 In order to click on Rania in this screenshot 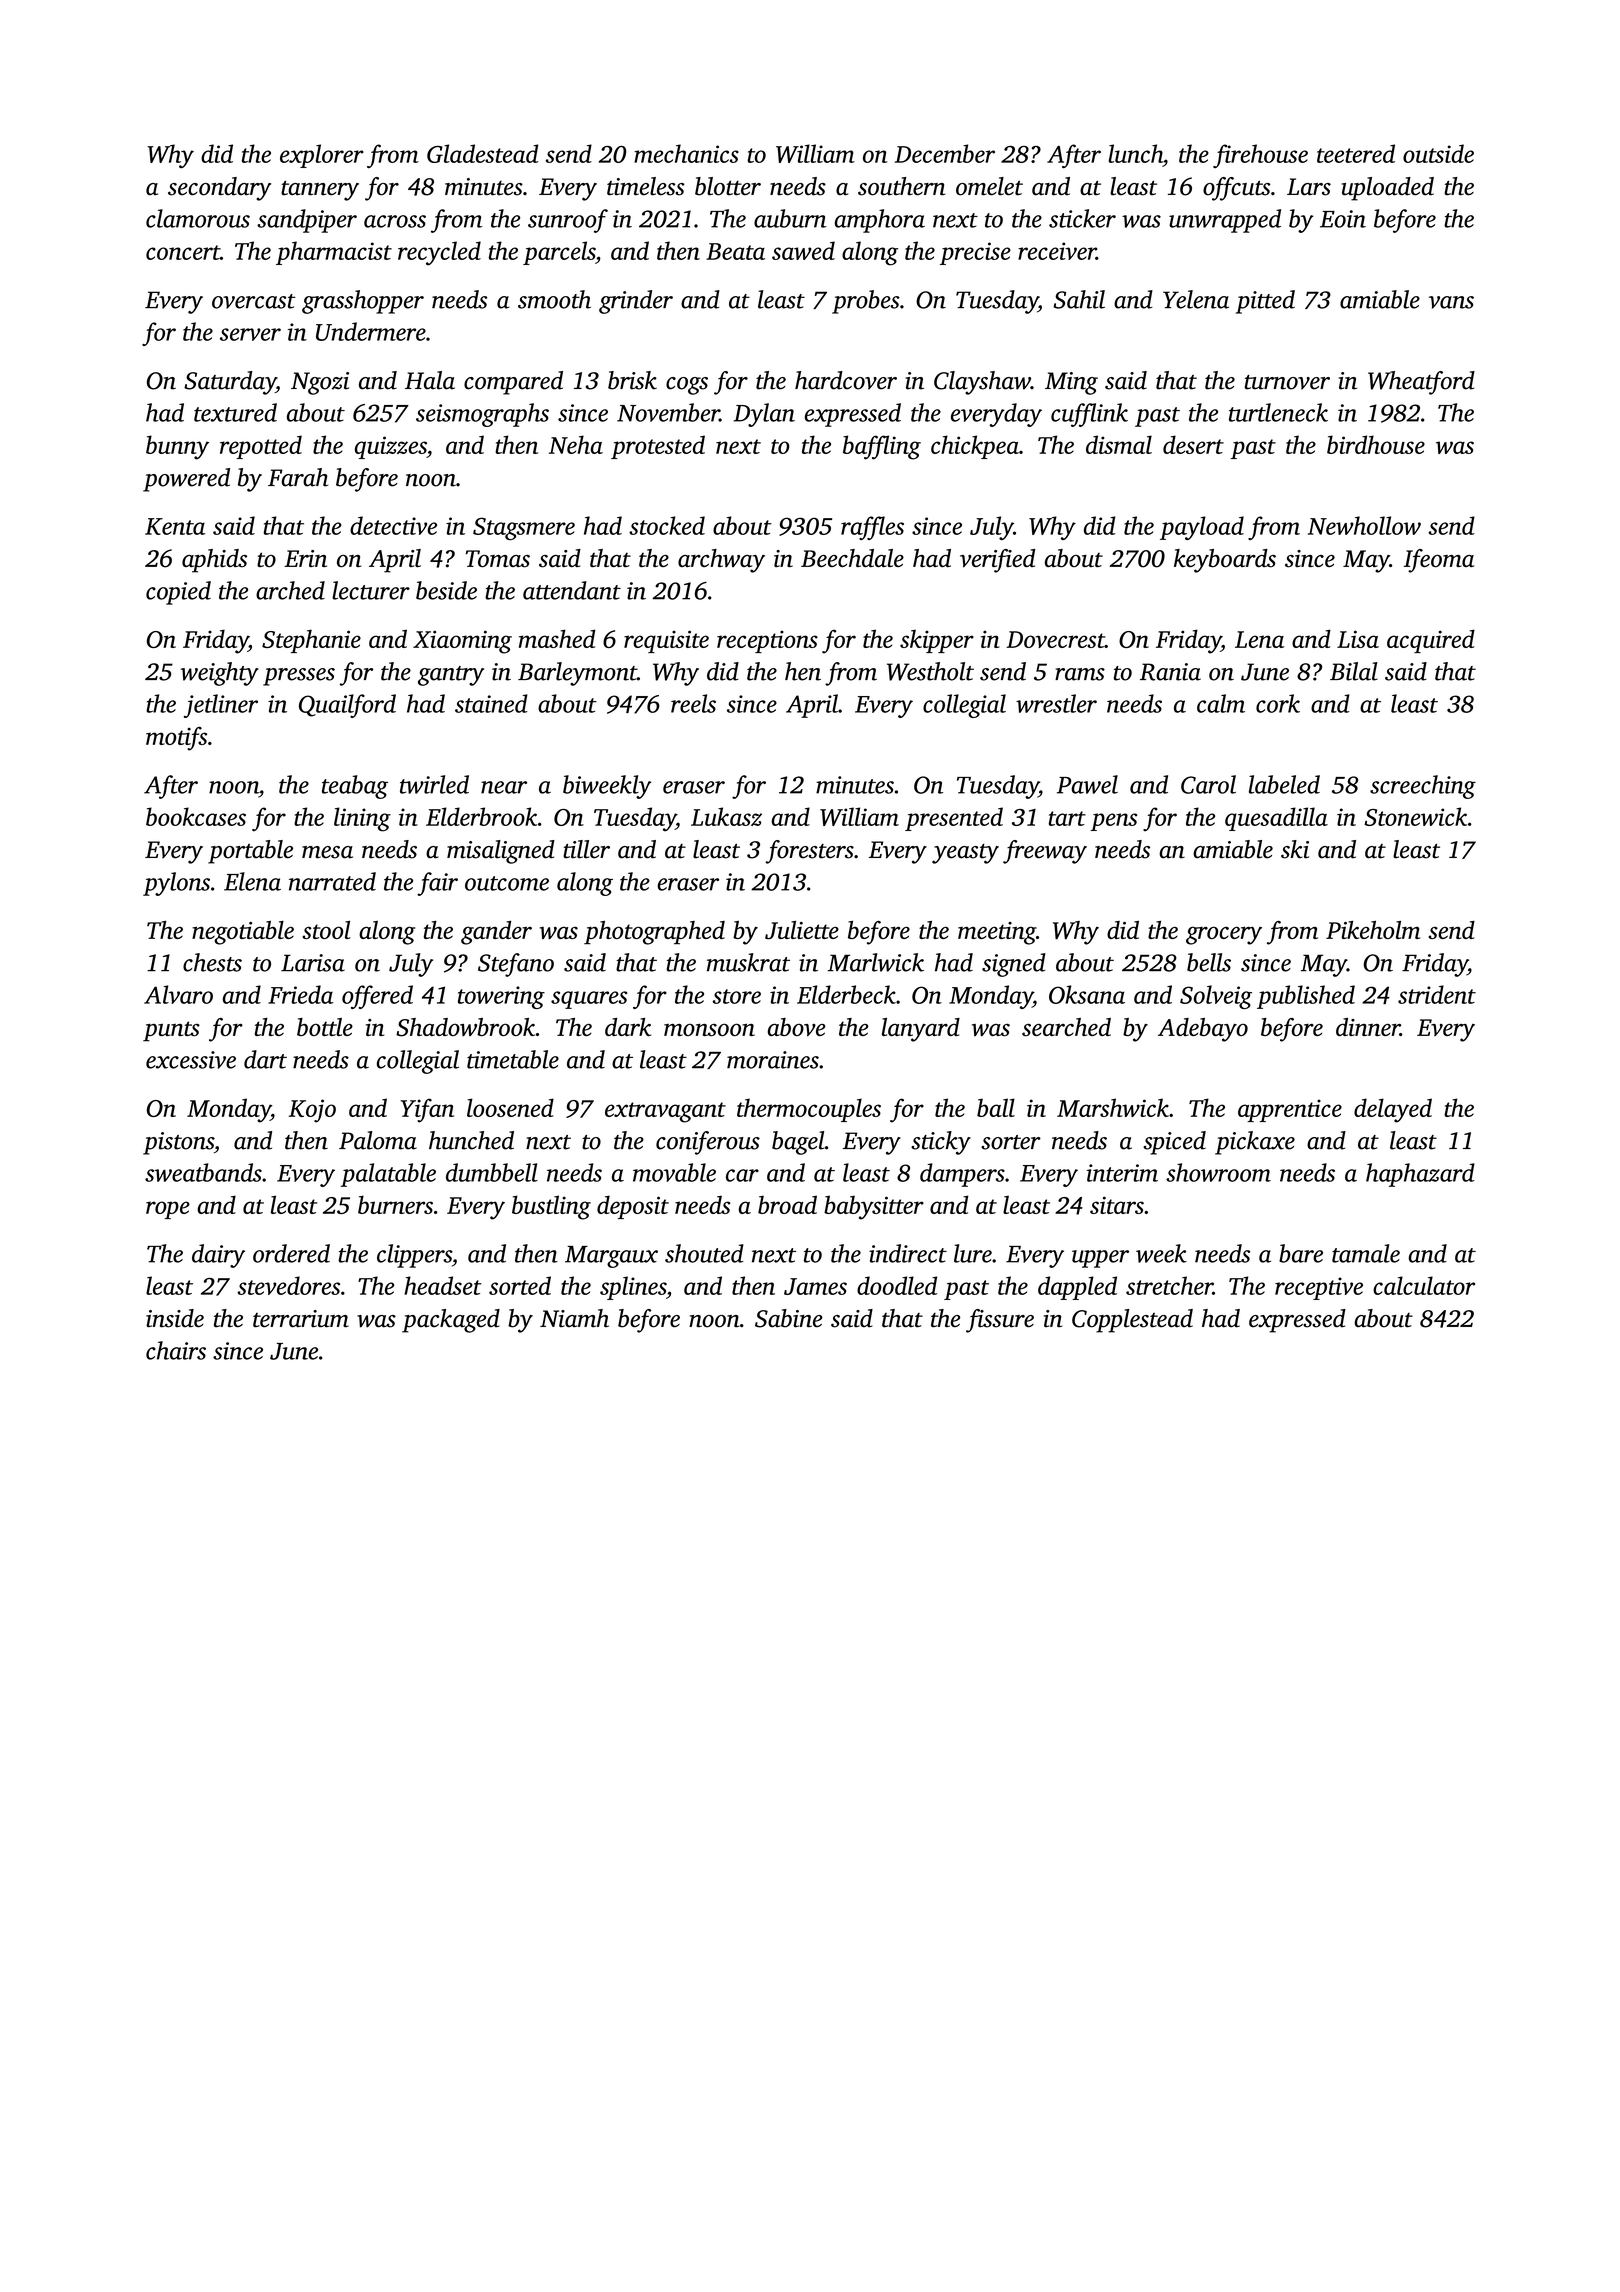, I will do `click(1170, 672)`.
